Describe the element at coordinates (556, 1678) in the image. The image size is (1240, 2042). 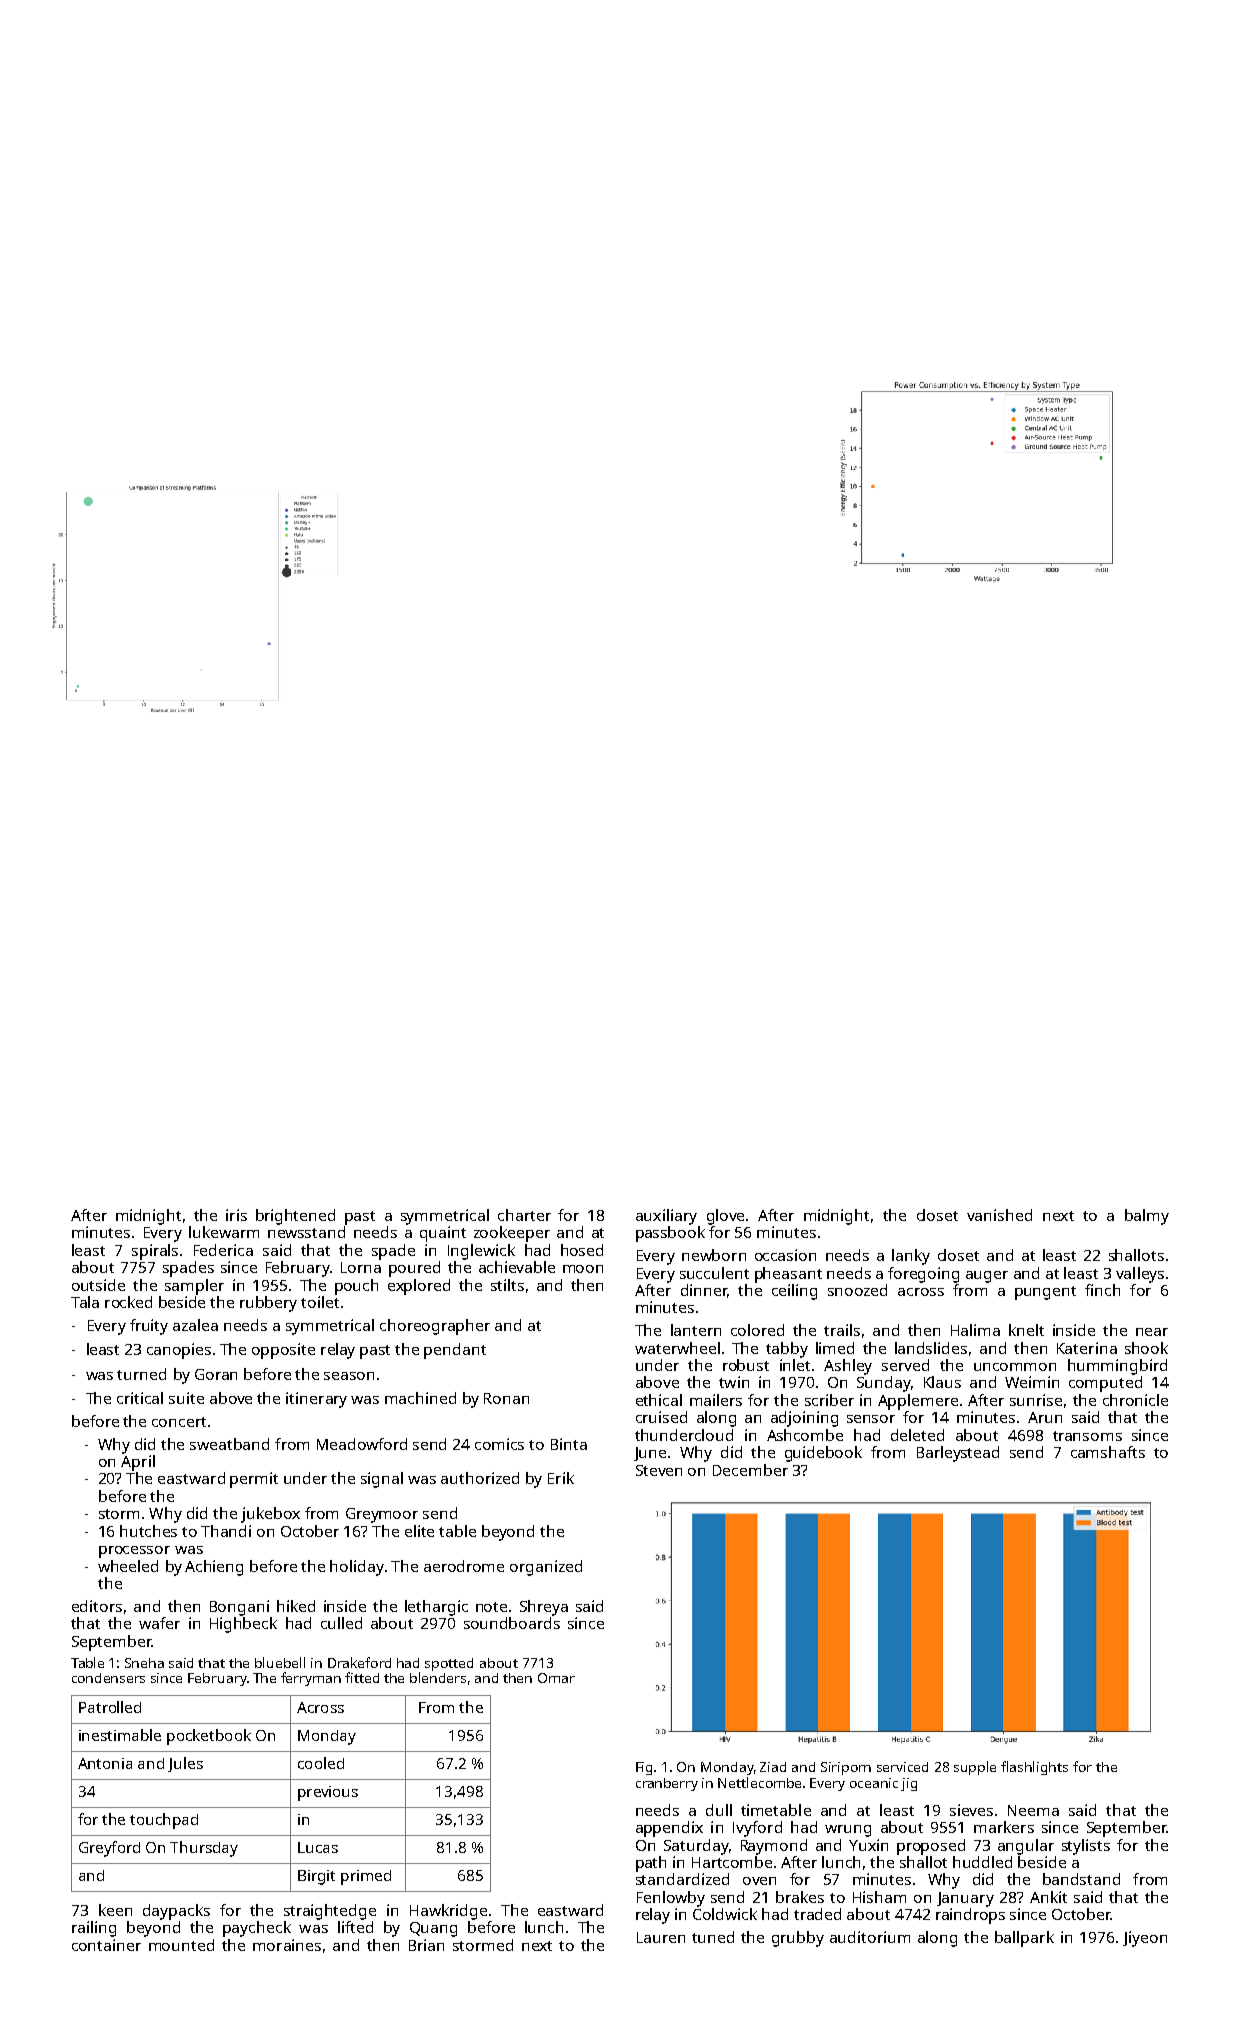
I see `Omar` at that location.
